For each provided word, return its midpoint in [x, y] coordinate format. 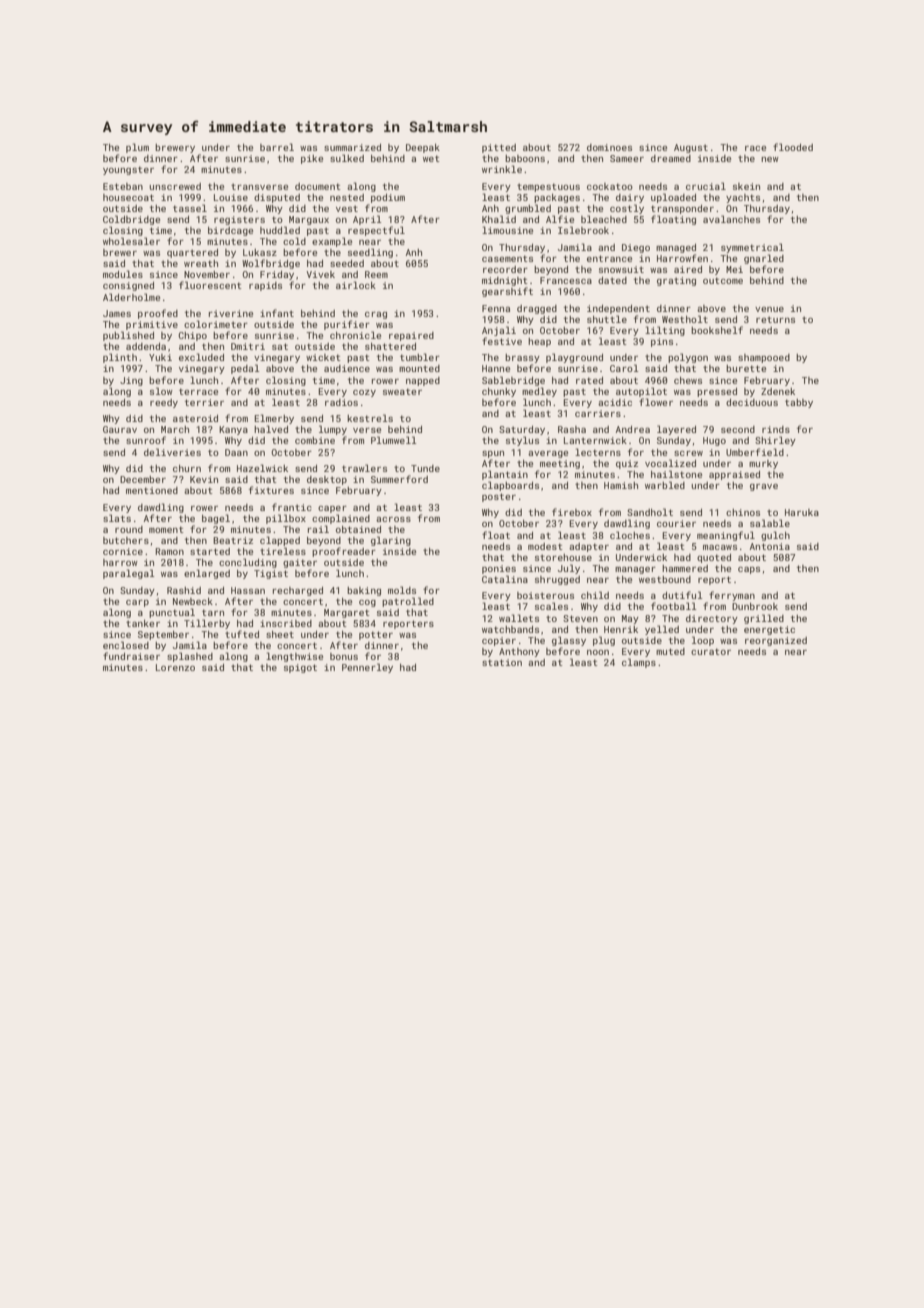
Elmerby [274, 419]
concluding [248, 563]
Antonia [770, 546]
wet [431, 158]
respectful [376, 231]
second [738, 429]
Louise [231, 197]
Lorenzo [175, 667]
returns [775, 320]
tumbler [420, 357]
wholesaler [131, 241]
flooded [793, 147]
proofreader [344, 552]
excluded [201, 357]
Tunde [425, 468]
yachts [743, 198]
